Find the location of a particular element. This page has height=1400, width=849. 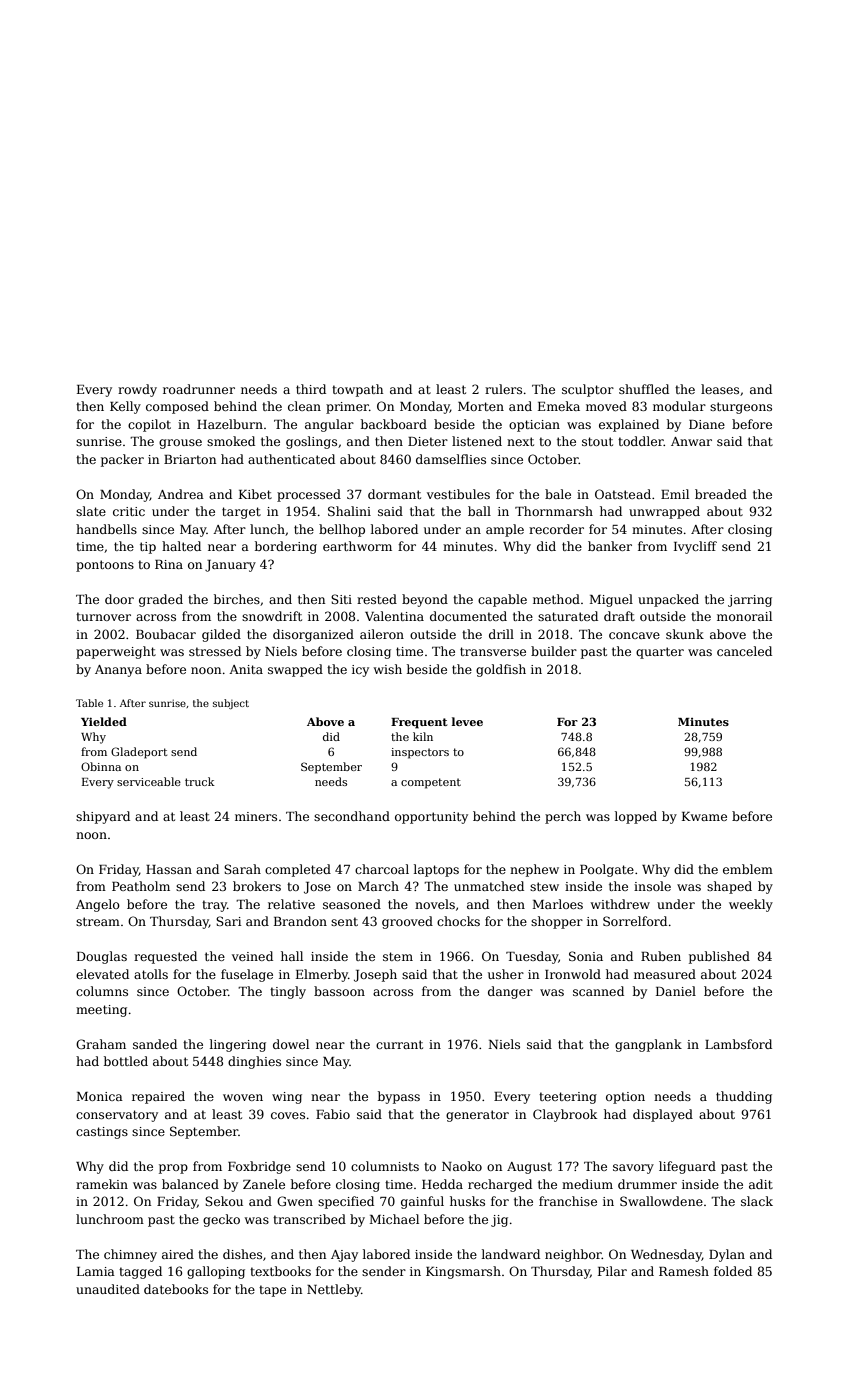

Ananya is located at coordinates (118, 671).
